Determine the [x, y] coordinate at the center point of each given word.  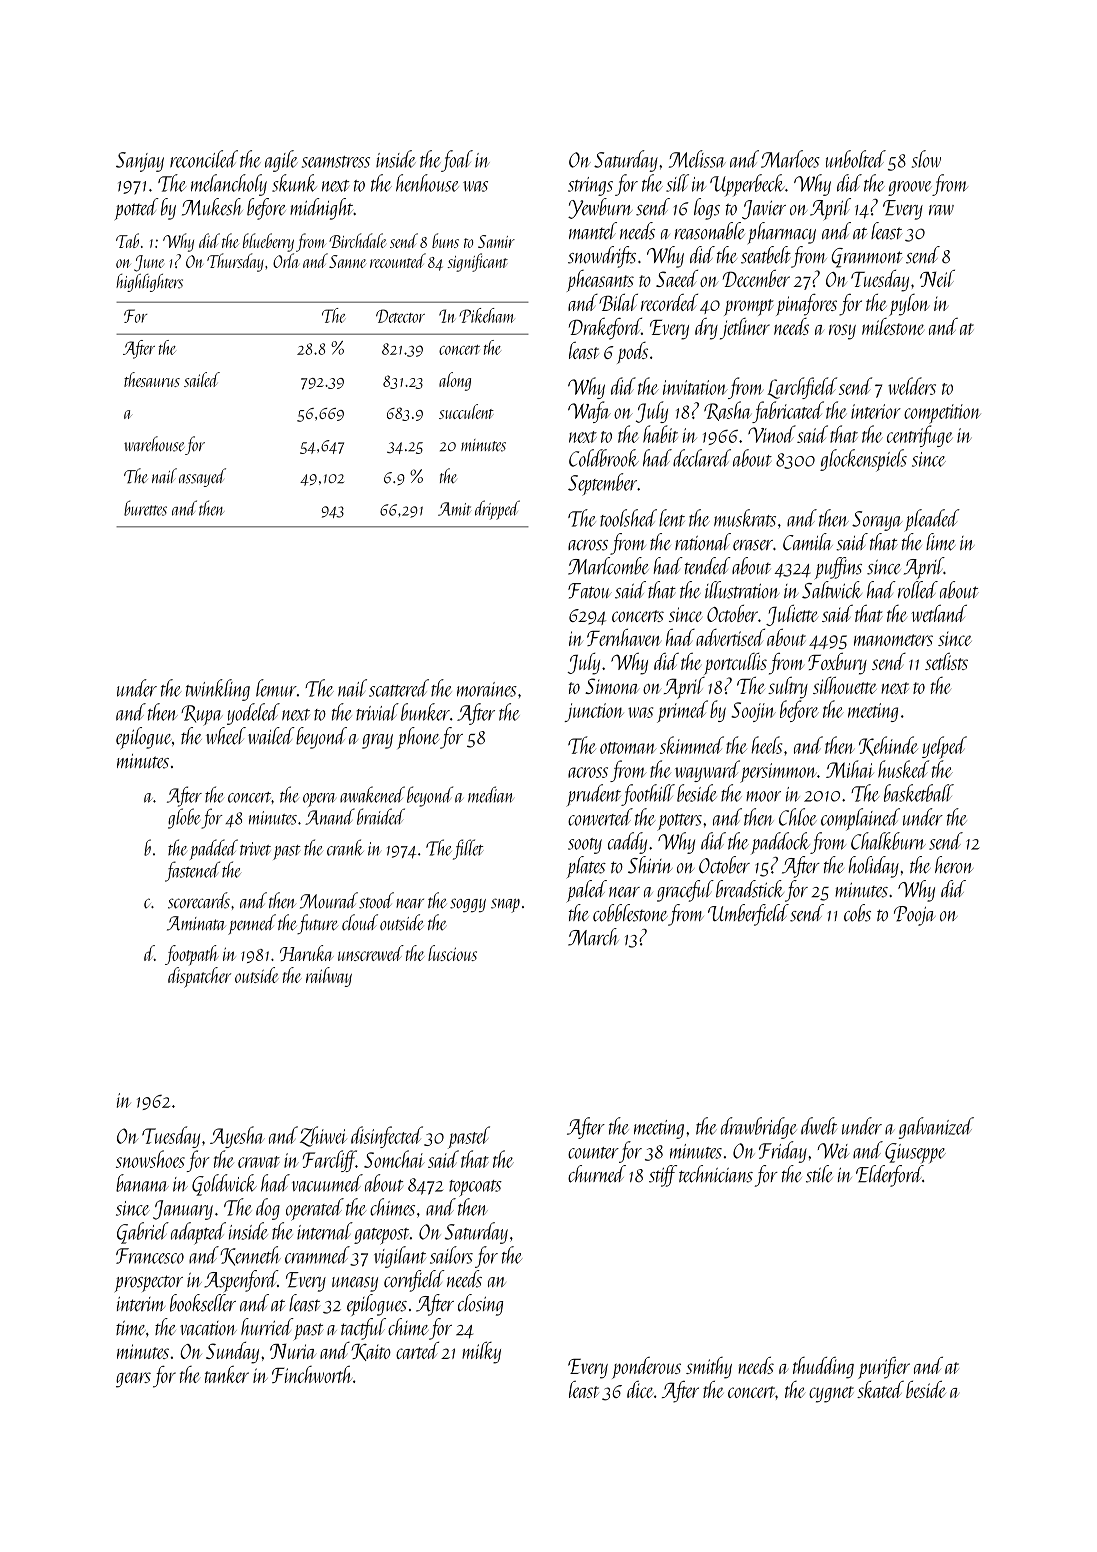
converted [600, 817]
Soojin [753, 712]
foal [457, 161]
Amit [454, 509]
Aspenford [241, 1281]
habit [660, 434]
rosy [842, 332]
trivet [255, 849]
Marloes [790, 159]
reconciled [204, 159]
